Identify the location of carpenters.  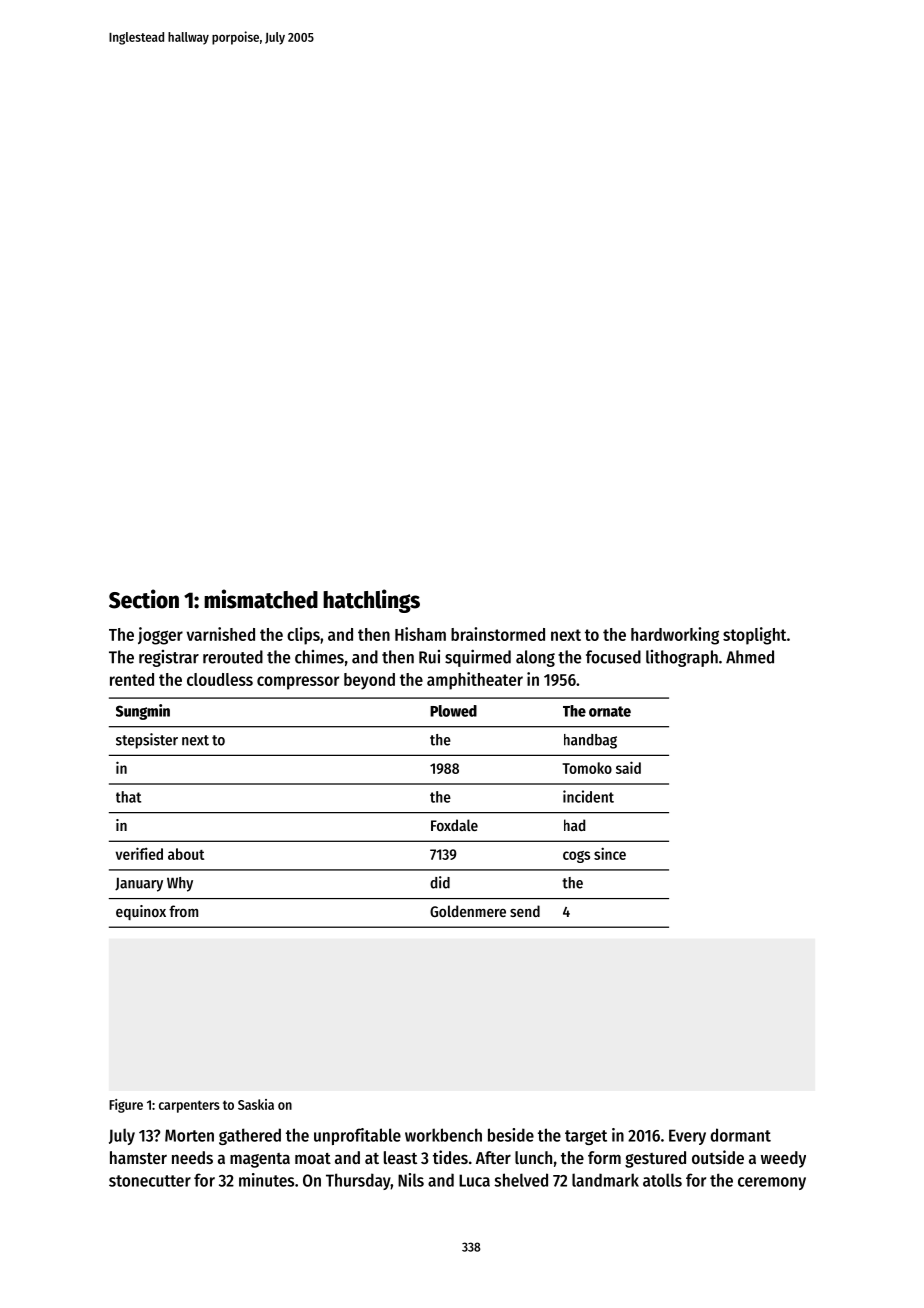
(189, 1106).
